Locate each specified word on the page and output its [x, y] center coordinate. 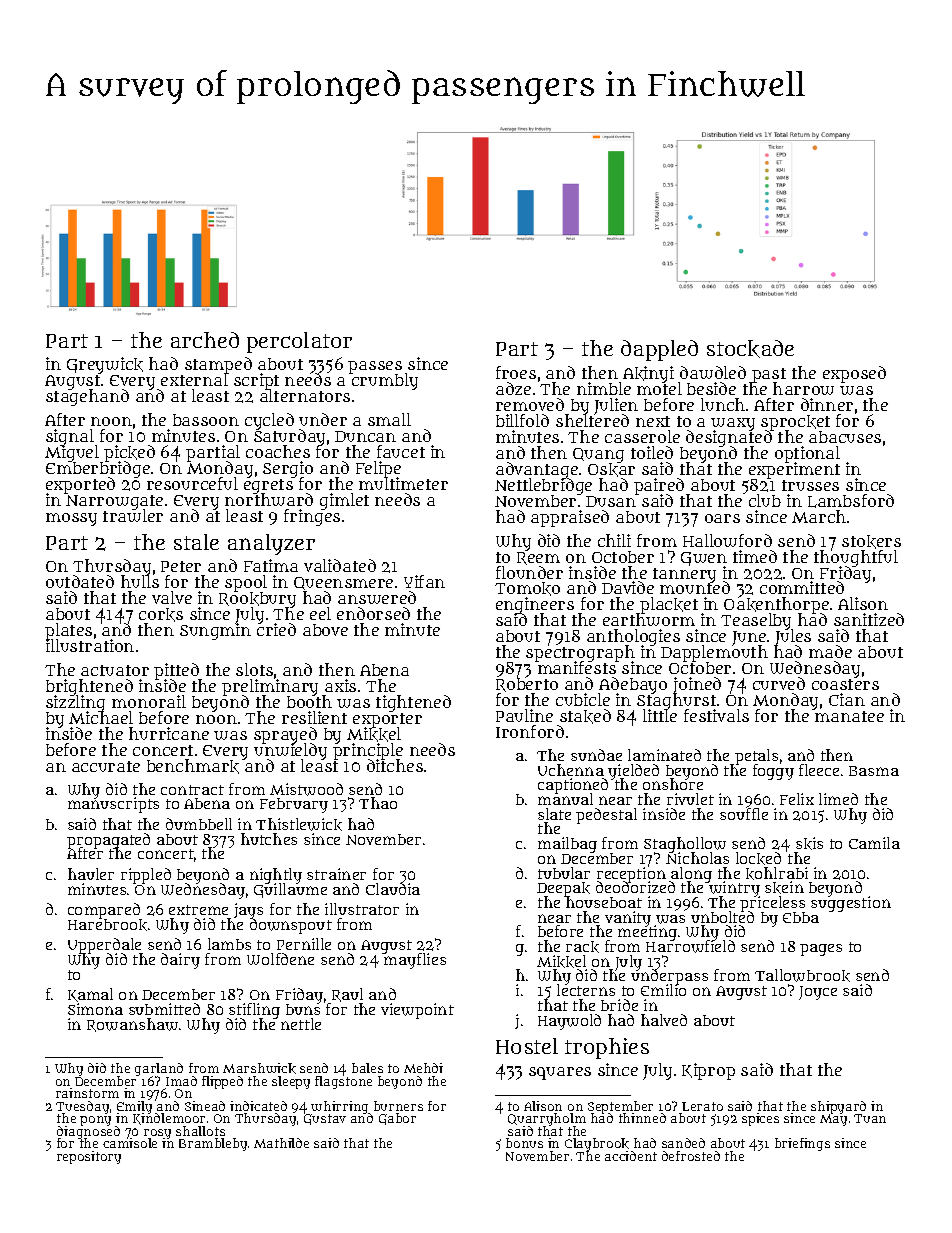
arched [205, 340]
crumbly [385, 382]
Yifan [424, 581]
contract [192, 790]
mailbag [567, 845]
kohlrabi [777, 873]
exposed [854, 374]
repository [89, 1157]
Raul [347, 995]
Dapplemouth [714, 655]
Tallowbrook [802, 975]
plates [68, 631]
